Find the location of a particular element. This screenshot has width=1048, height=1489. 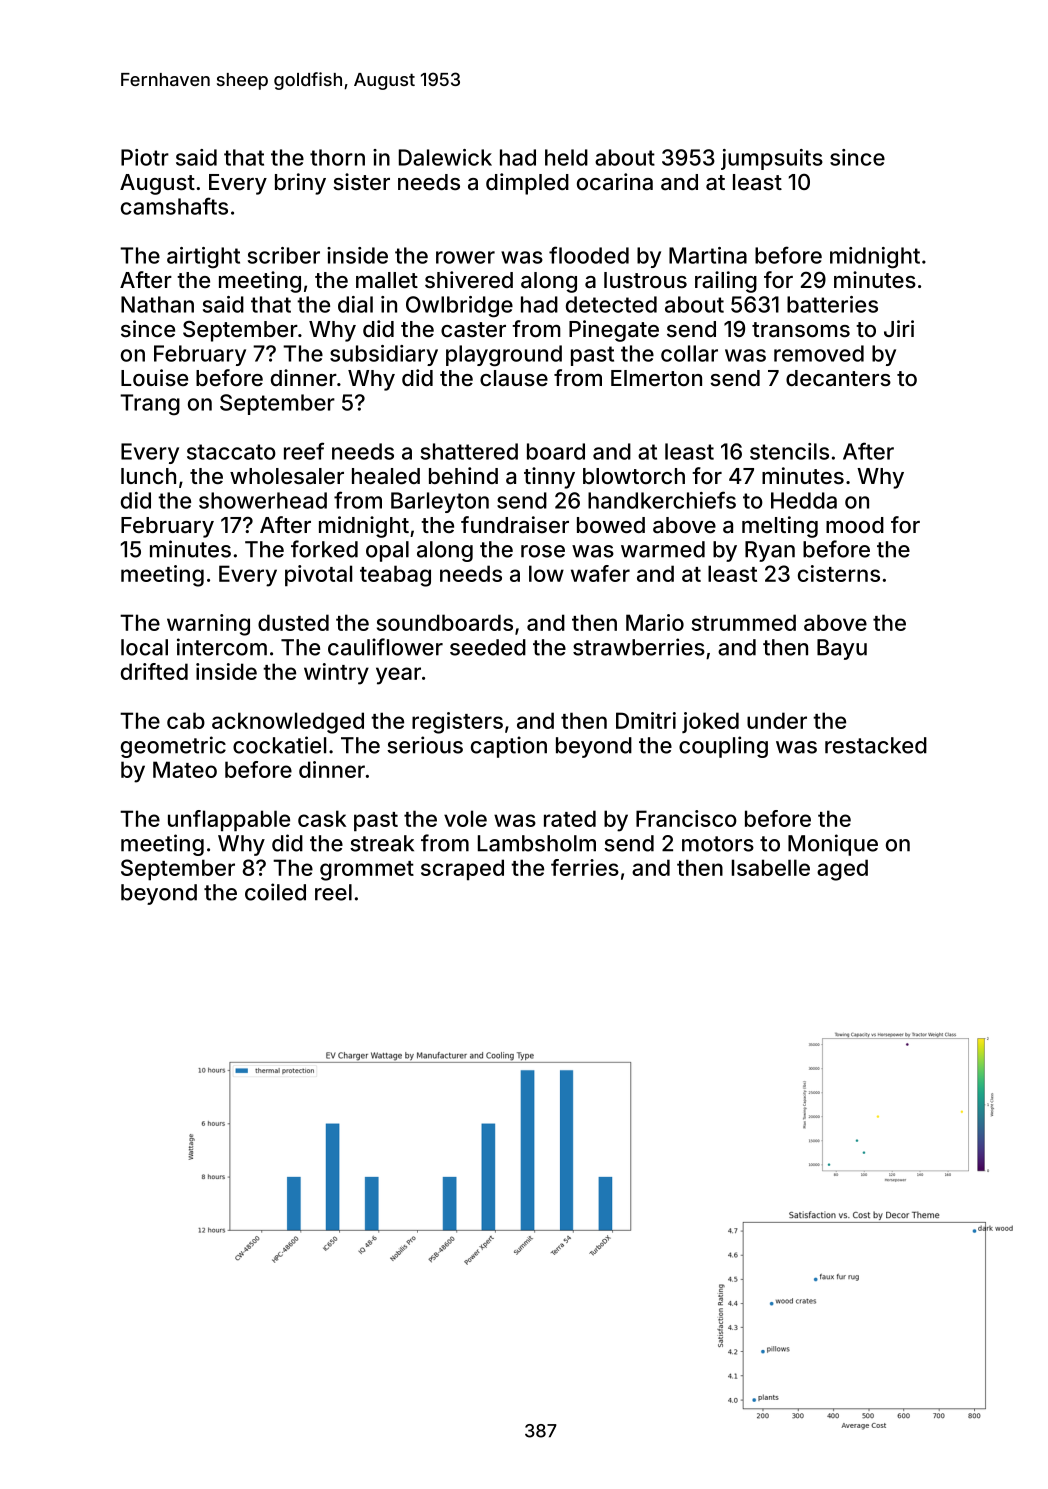

held is located at coordinates (566, 157).
